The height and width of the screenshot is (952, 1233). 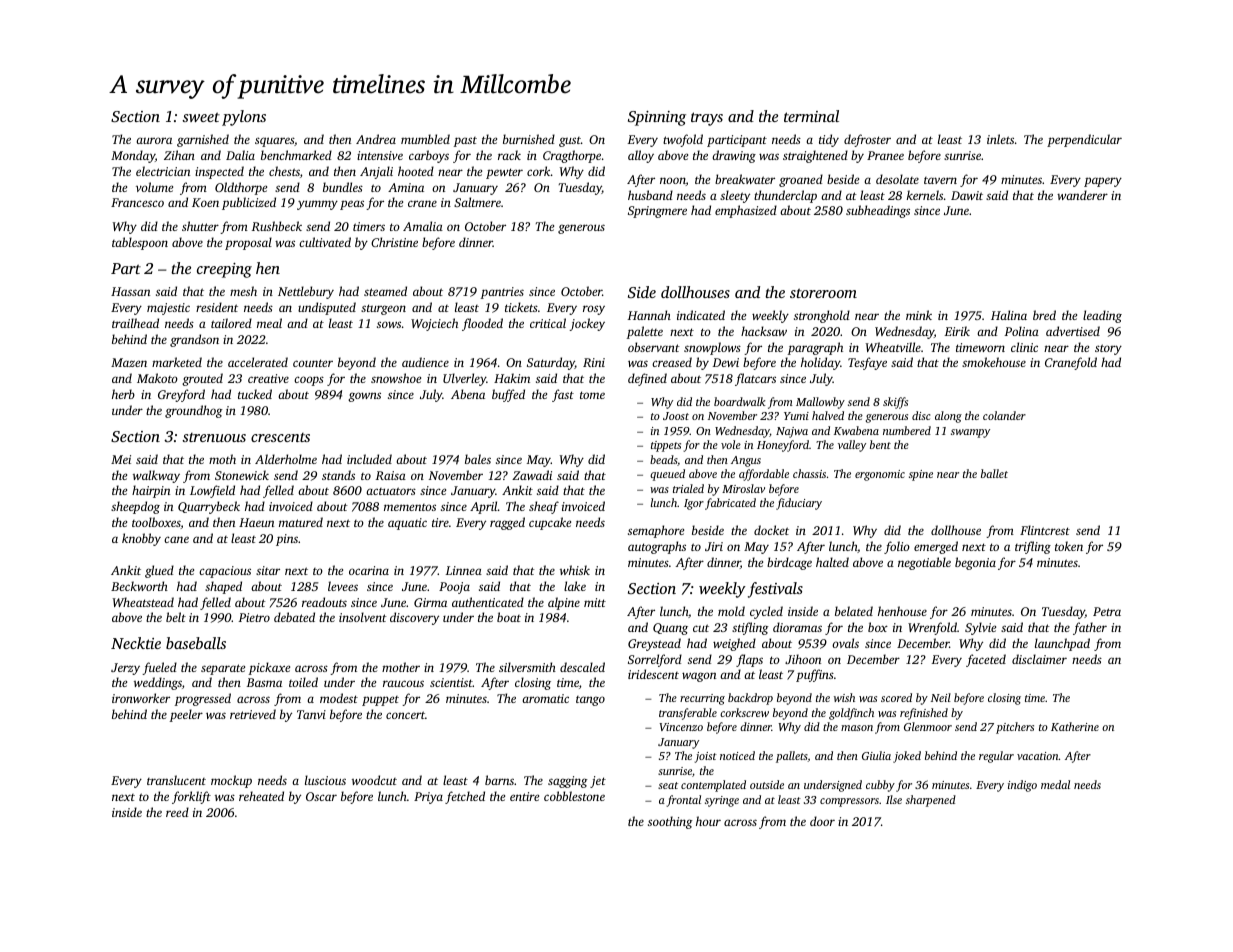 What do you see at coordinates (296, 155) in the screenshot?
I see `benchmarked` at bounding box center [296, 155].
